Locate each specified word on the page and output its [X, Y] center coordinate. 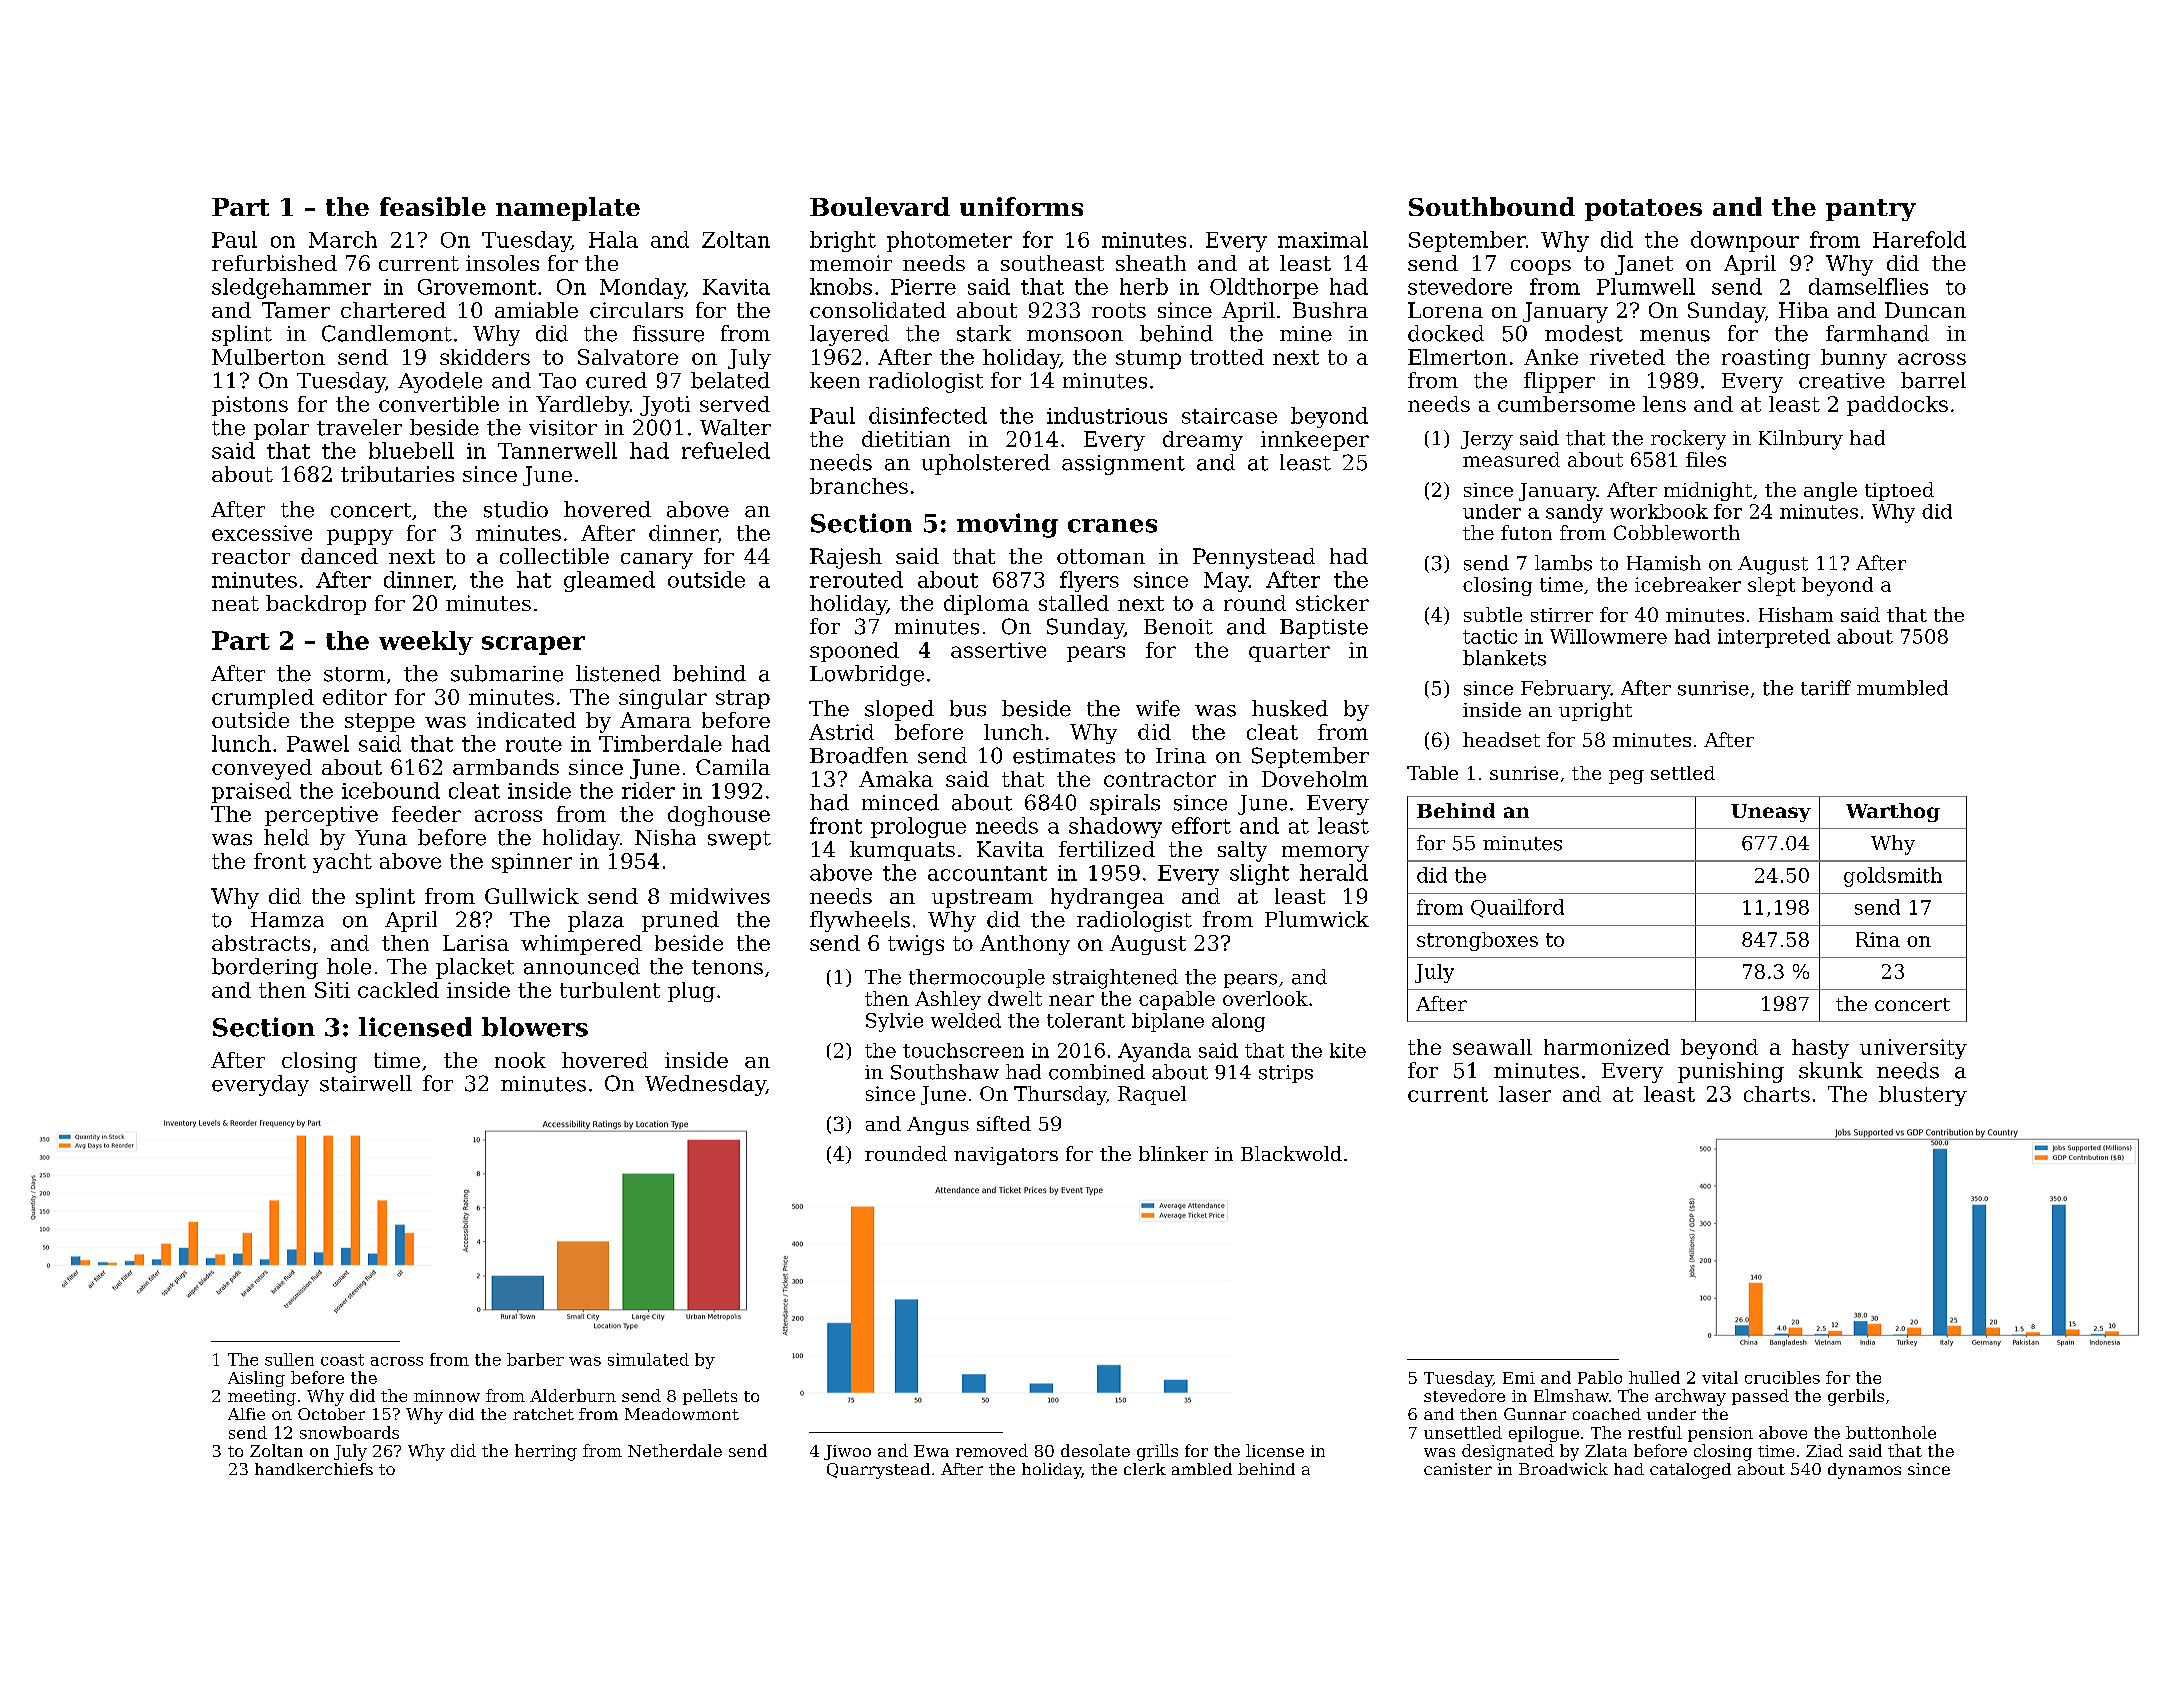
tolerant [1086, 1020]
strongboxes [1477, 941]
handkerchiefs [314, 1469]
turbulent [610, 990]
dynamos [1864, 1471]
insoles [502, 263]
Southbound [1492, 206]
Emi [1519, 1378]
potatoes [1643, 210]
